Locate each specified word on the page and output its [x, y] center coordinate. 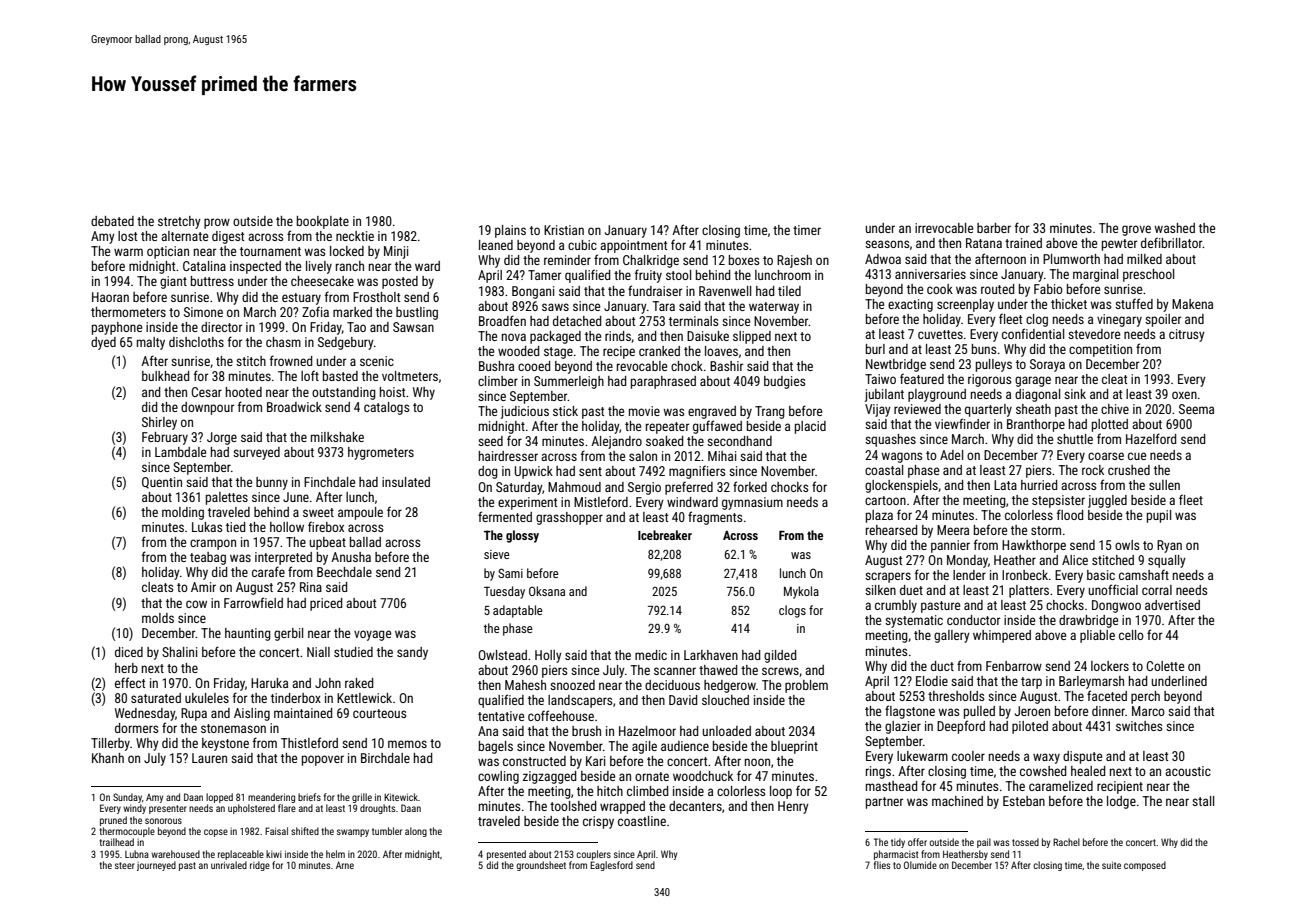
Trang [770, 412]
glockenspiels [901, 486]
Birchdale [385, 758]
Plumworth [1071, 259]
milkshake [337, 437]
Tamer [544, 275]
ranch [350, 266]
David [683, 700]
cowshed [1043, 771]
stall [1203, 801]
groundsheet [541, 866]
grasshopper [569, 518]
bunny [272, 483]
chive [1115, 409]
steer [125, 865]
